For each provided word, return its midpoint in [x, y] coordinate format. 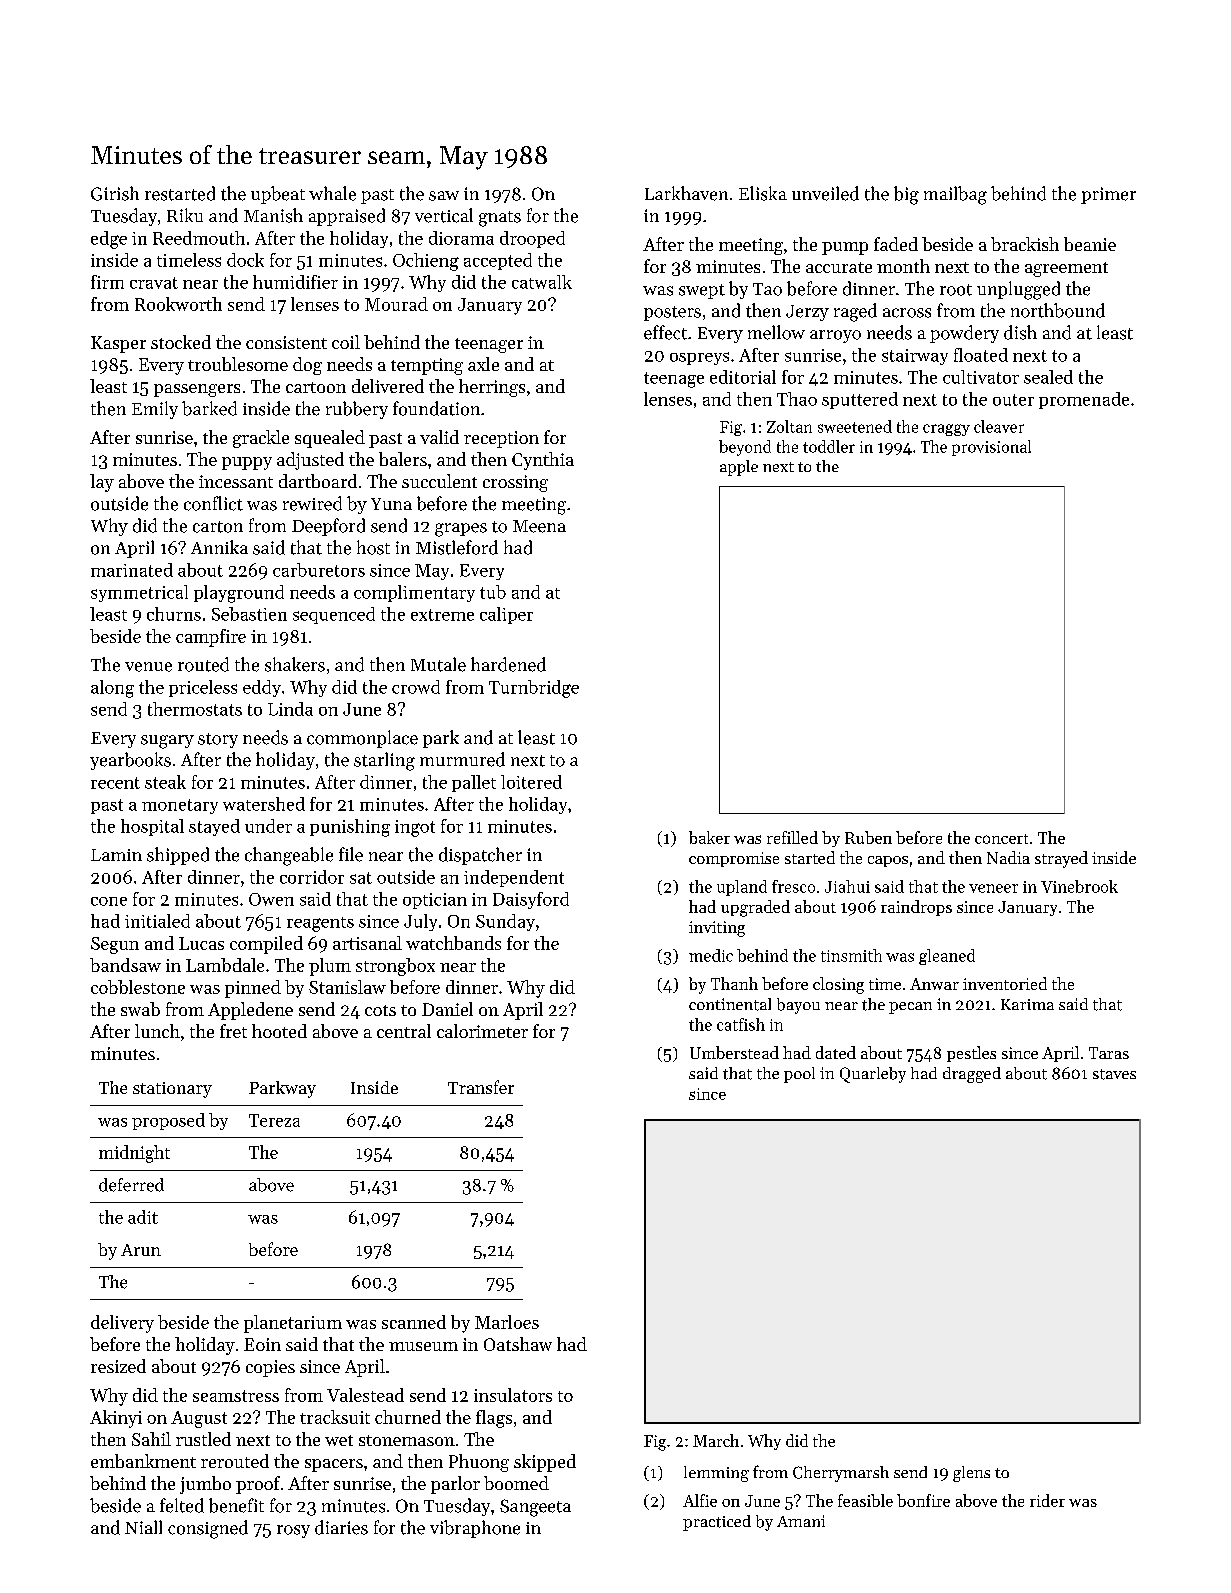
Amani [801, 1521]
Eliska [763, 193]
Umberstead [734, 1052]
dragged [972, 1075]
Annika [219, 547]
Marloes [507, 1322]
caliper [506, 615]
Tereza [274, 1120]
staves [1114, 1074]
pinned [253, 989]
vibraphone [475, 1529]
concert [1001, 839]
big [906, 195]
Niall [143, 1527]
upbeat [278, 195]
